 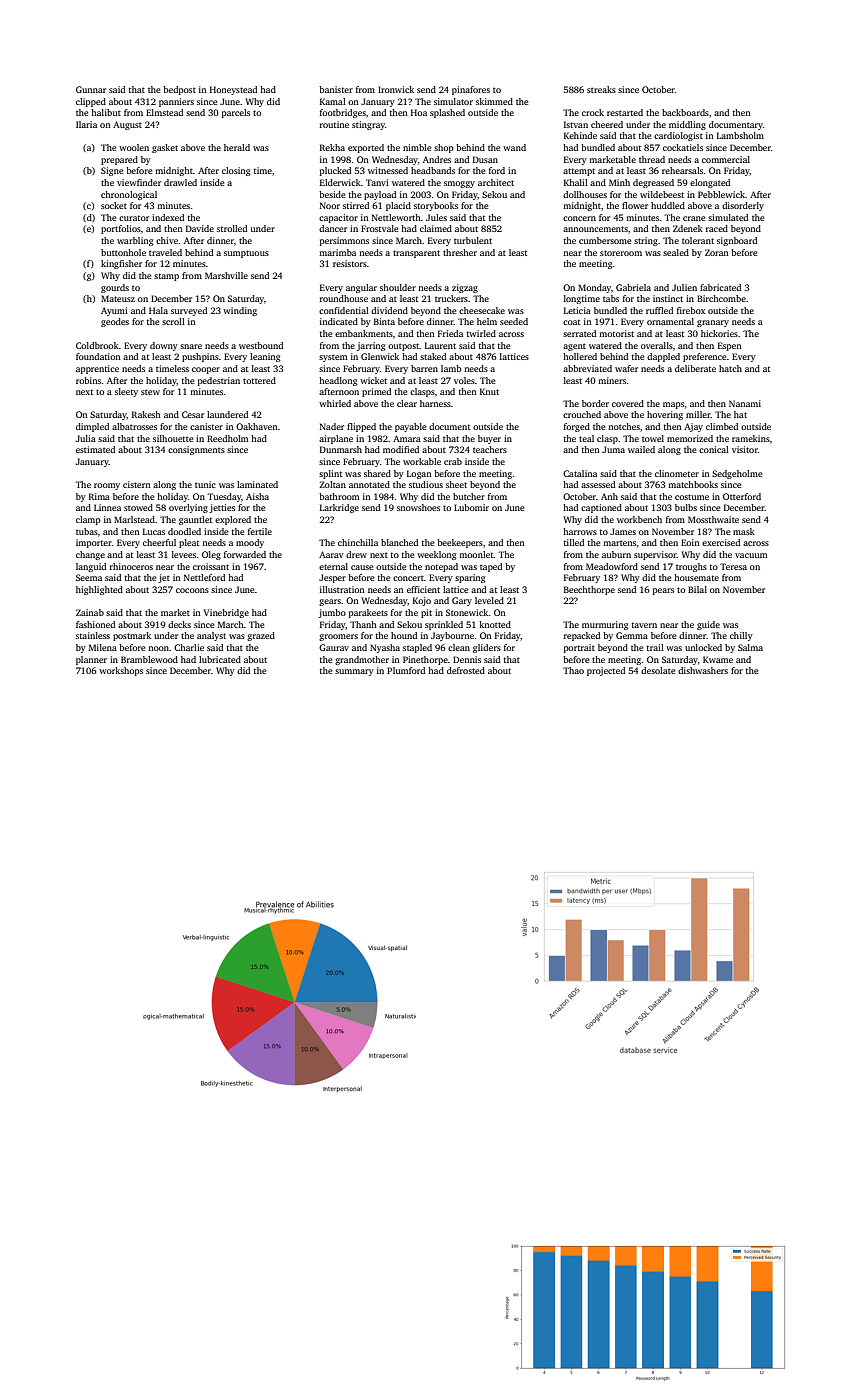 I want to click on thresher, so click(x=460, y=252).
